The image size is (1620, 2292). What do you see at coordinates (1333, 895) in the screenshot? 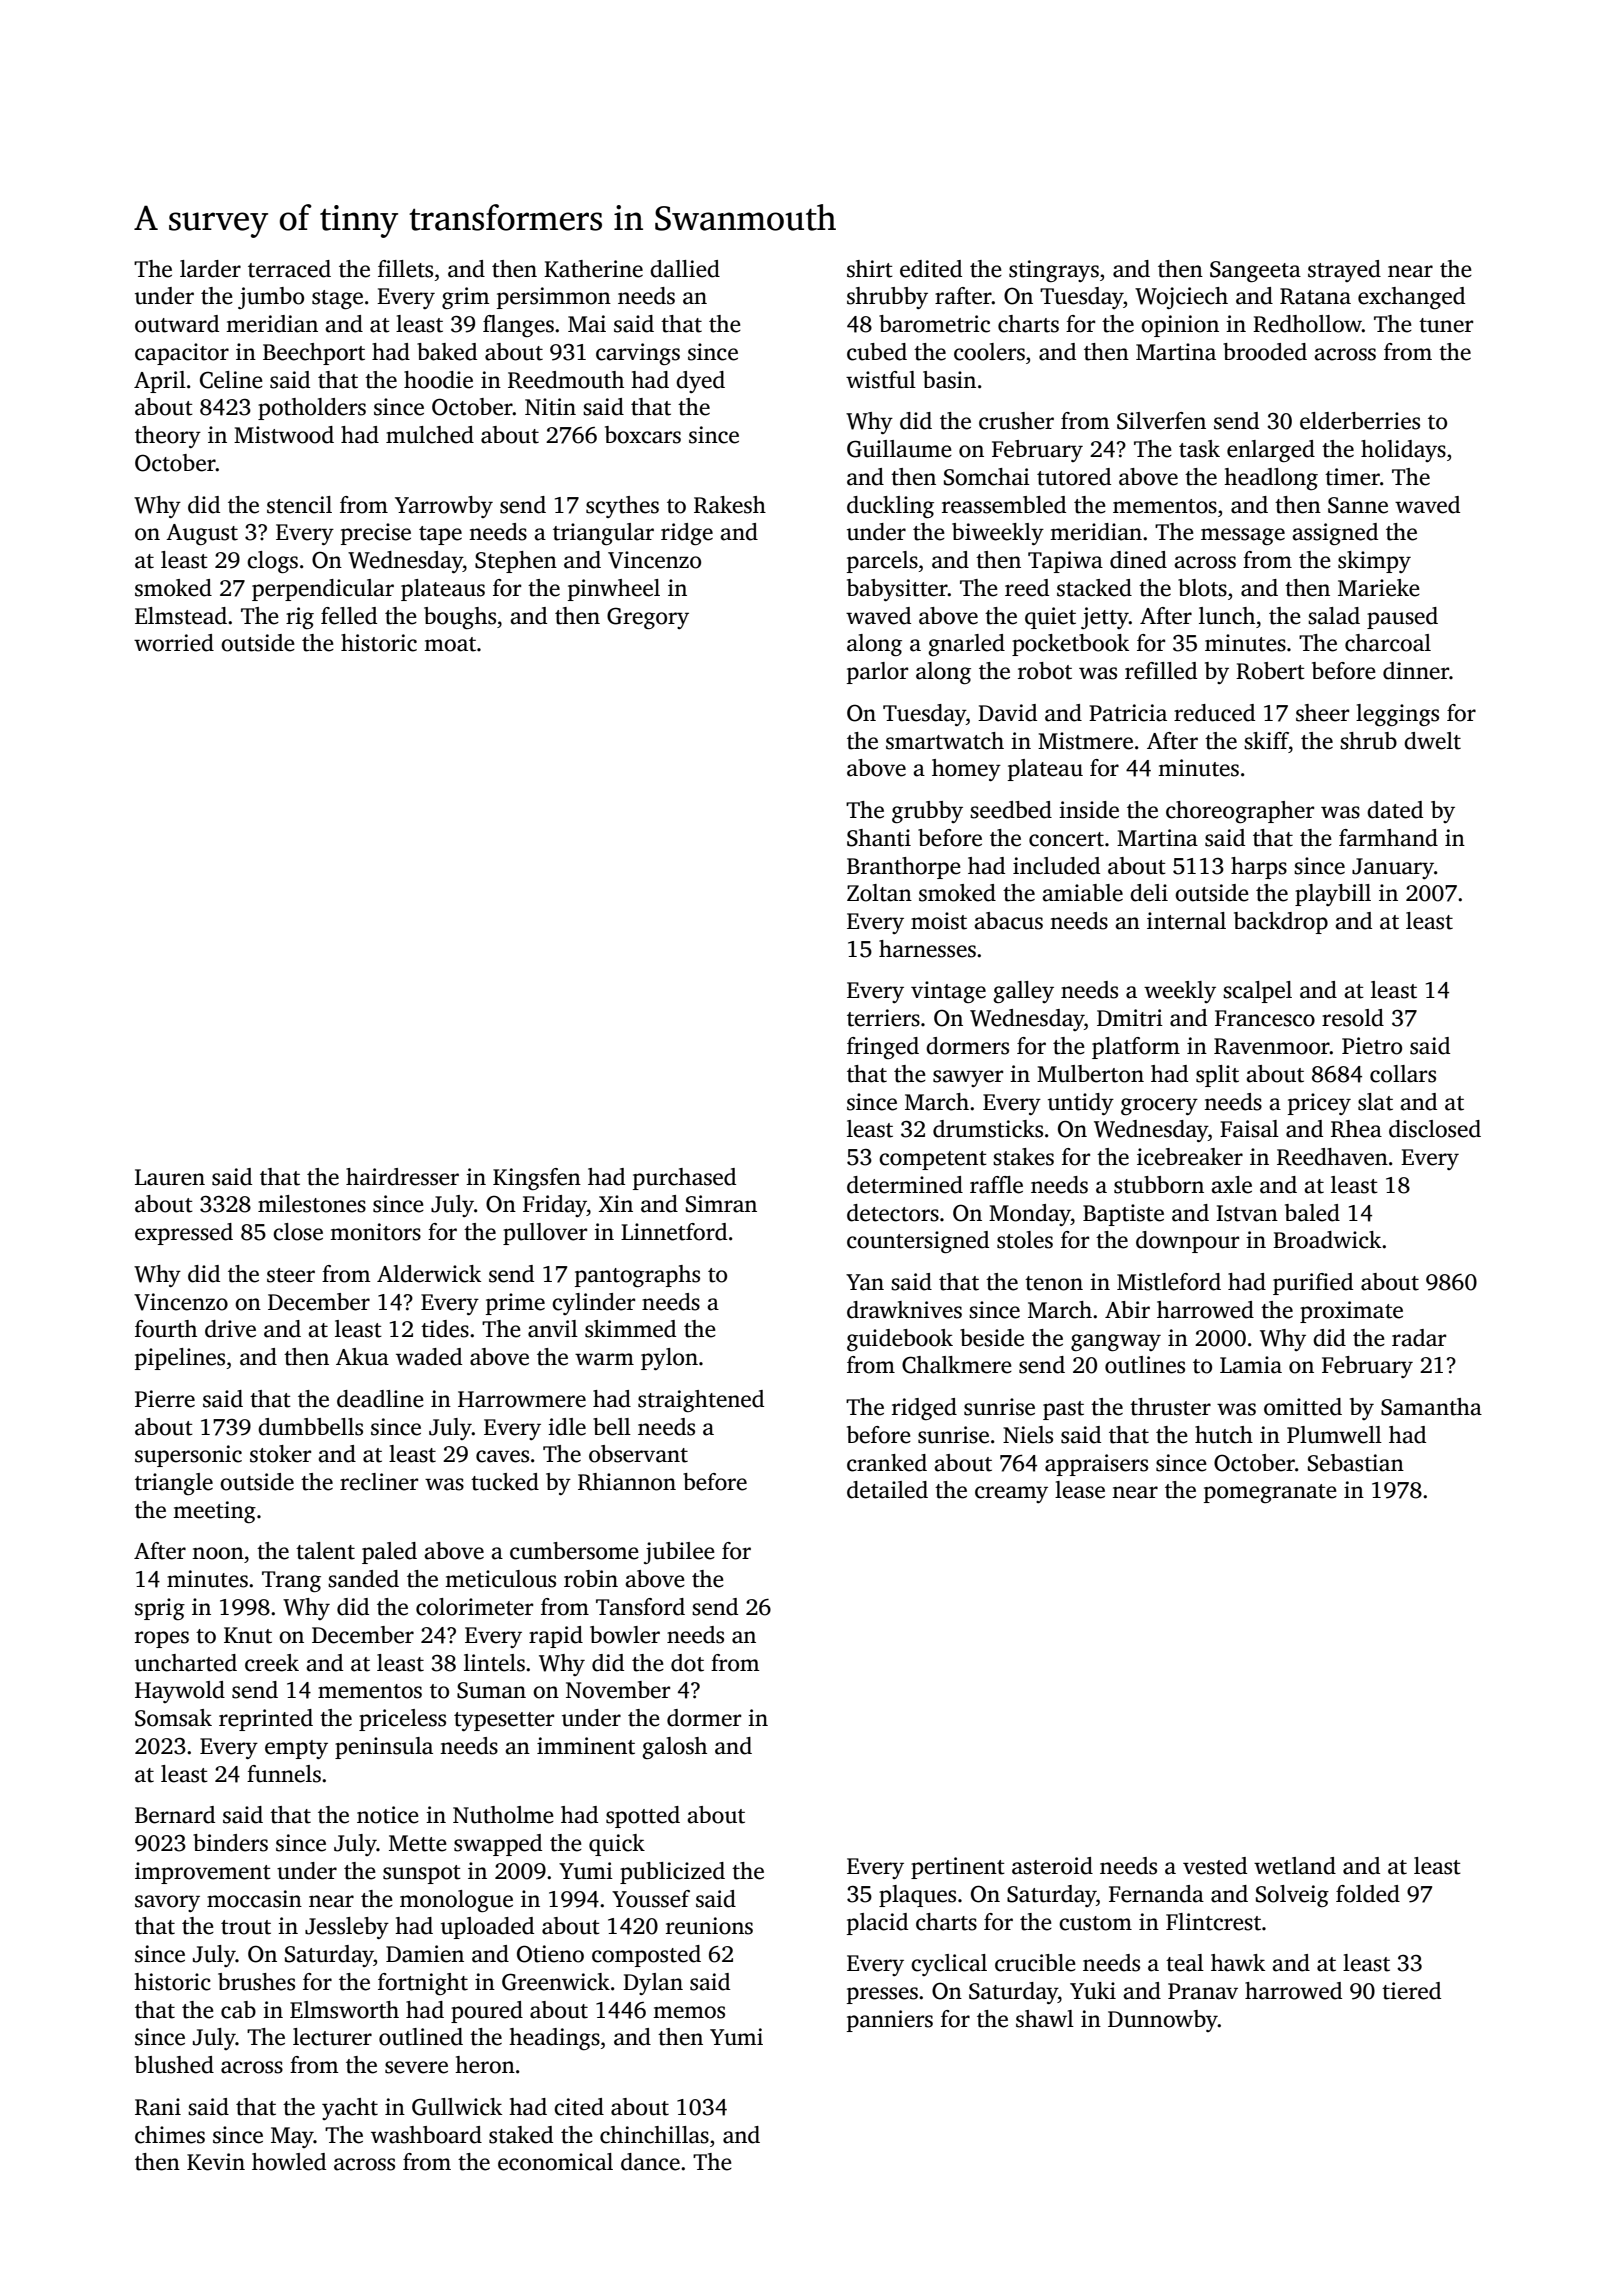
I see `playbill` at bounding box center [1333, 895].
